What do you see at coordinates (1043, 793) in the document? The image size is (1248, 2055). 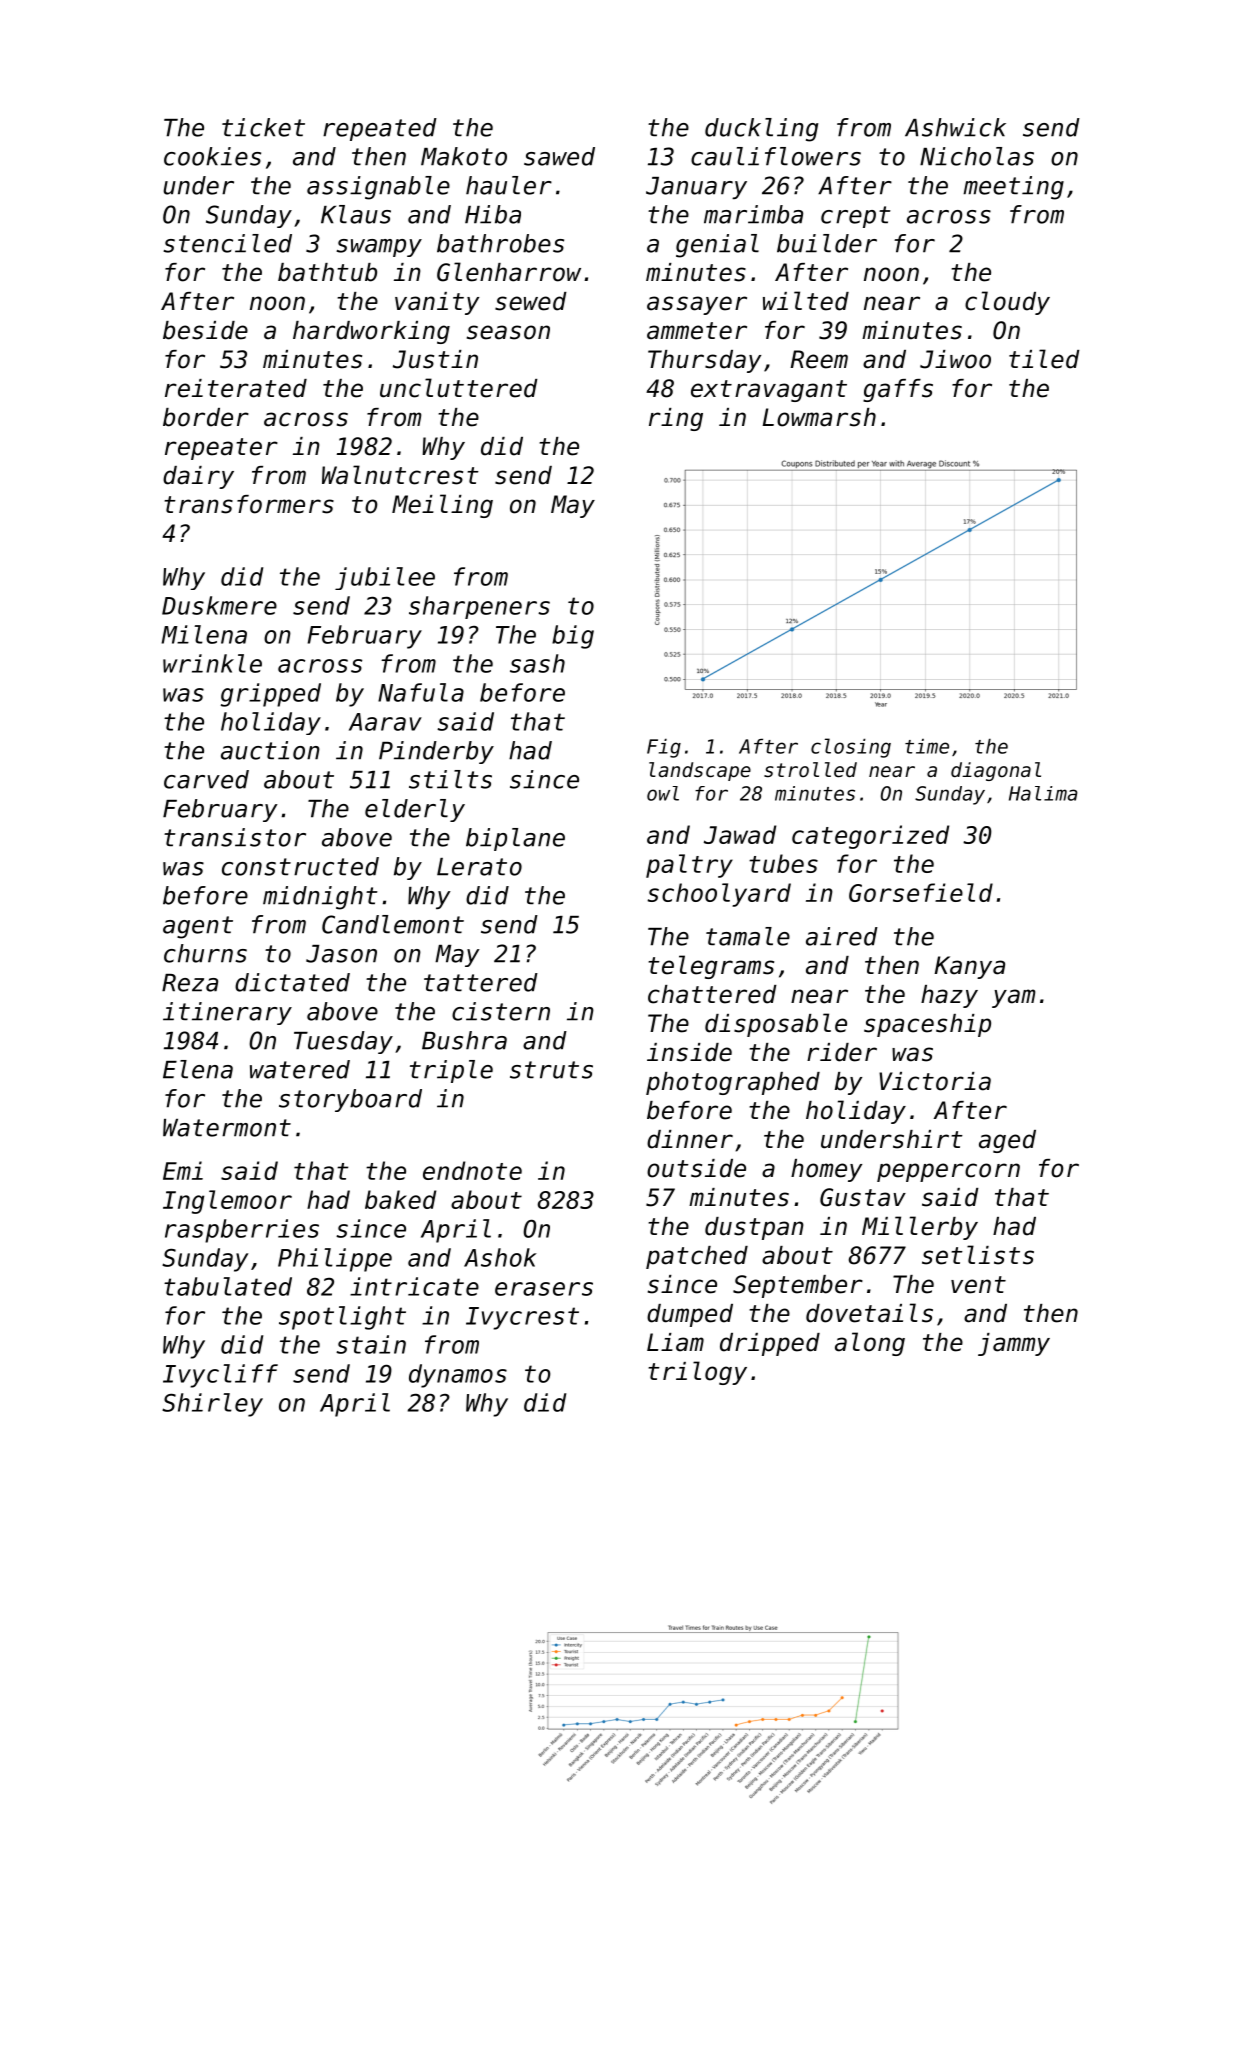 I see `Halima` at bounding box center [1043, 793].
